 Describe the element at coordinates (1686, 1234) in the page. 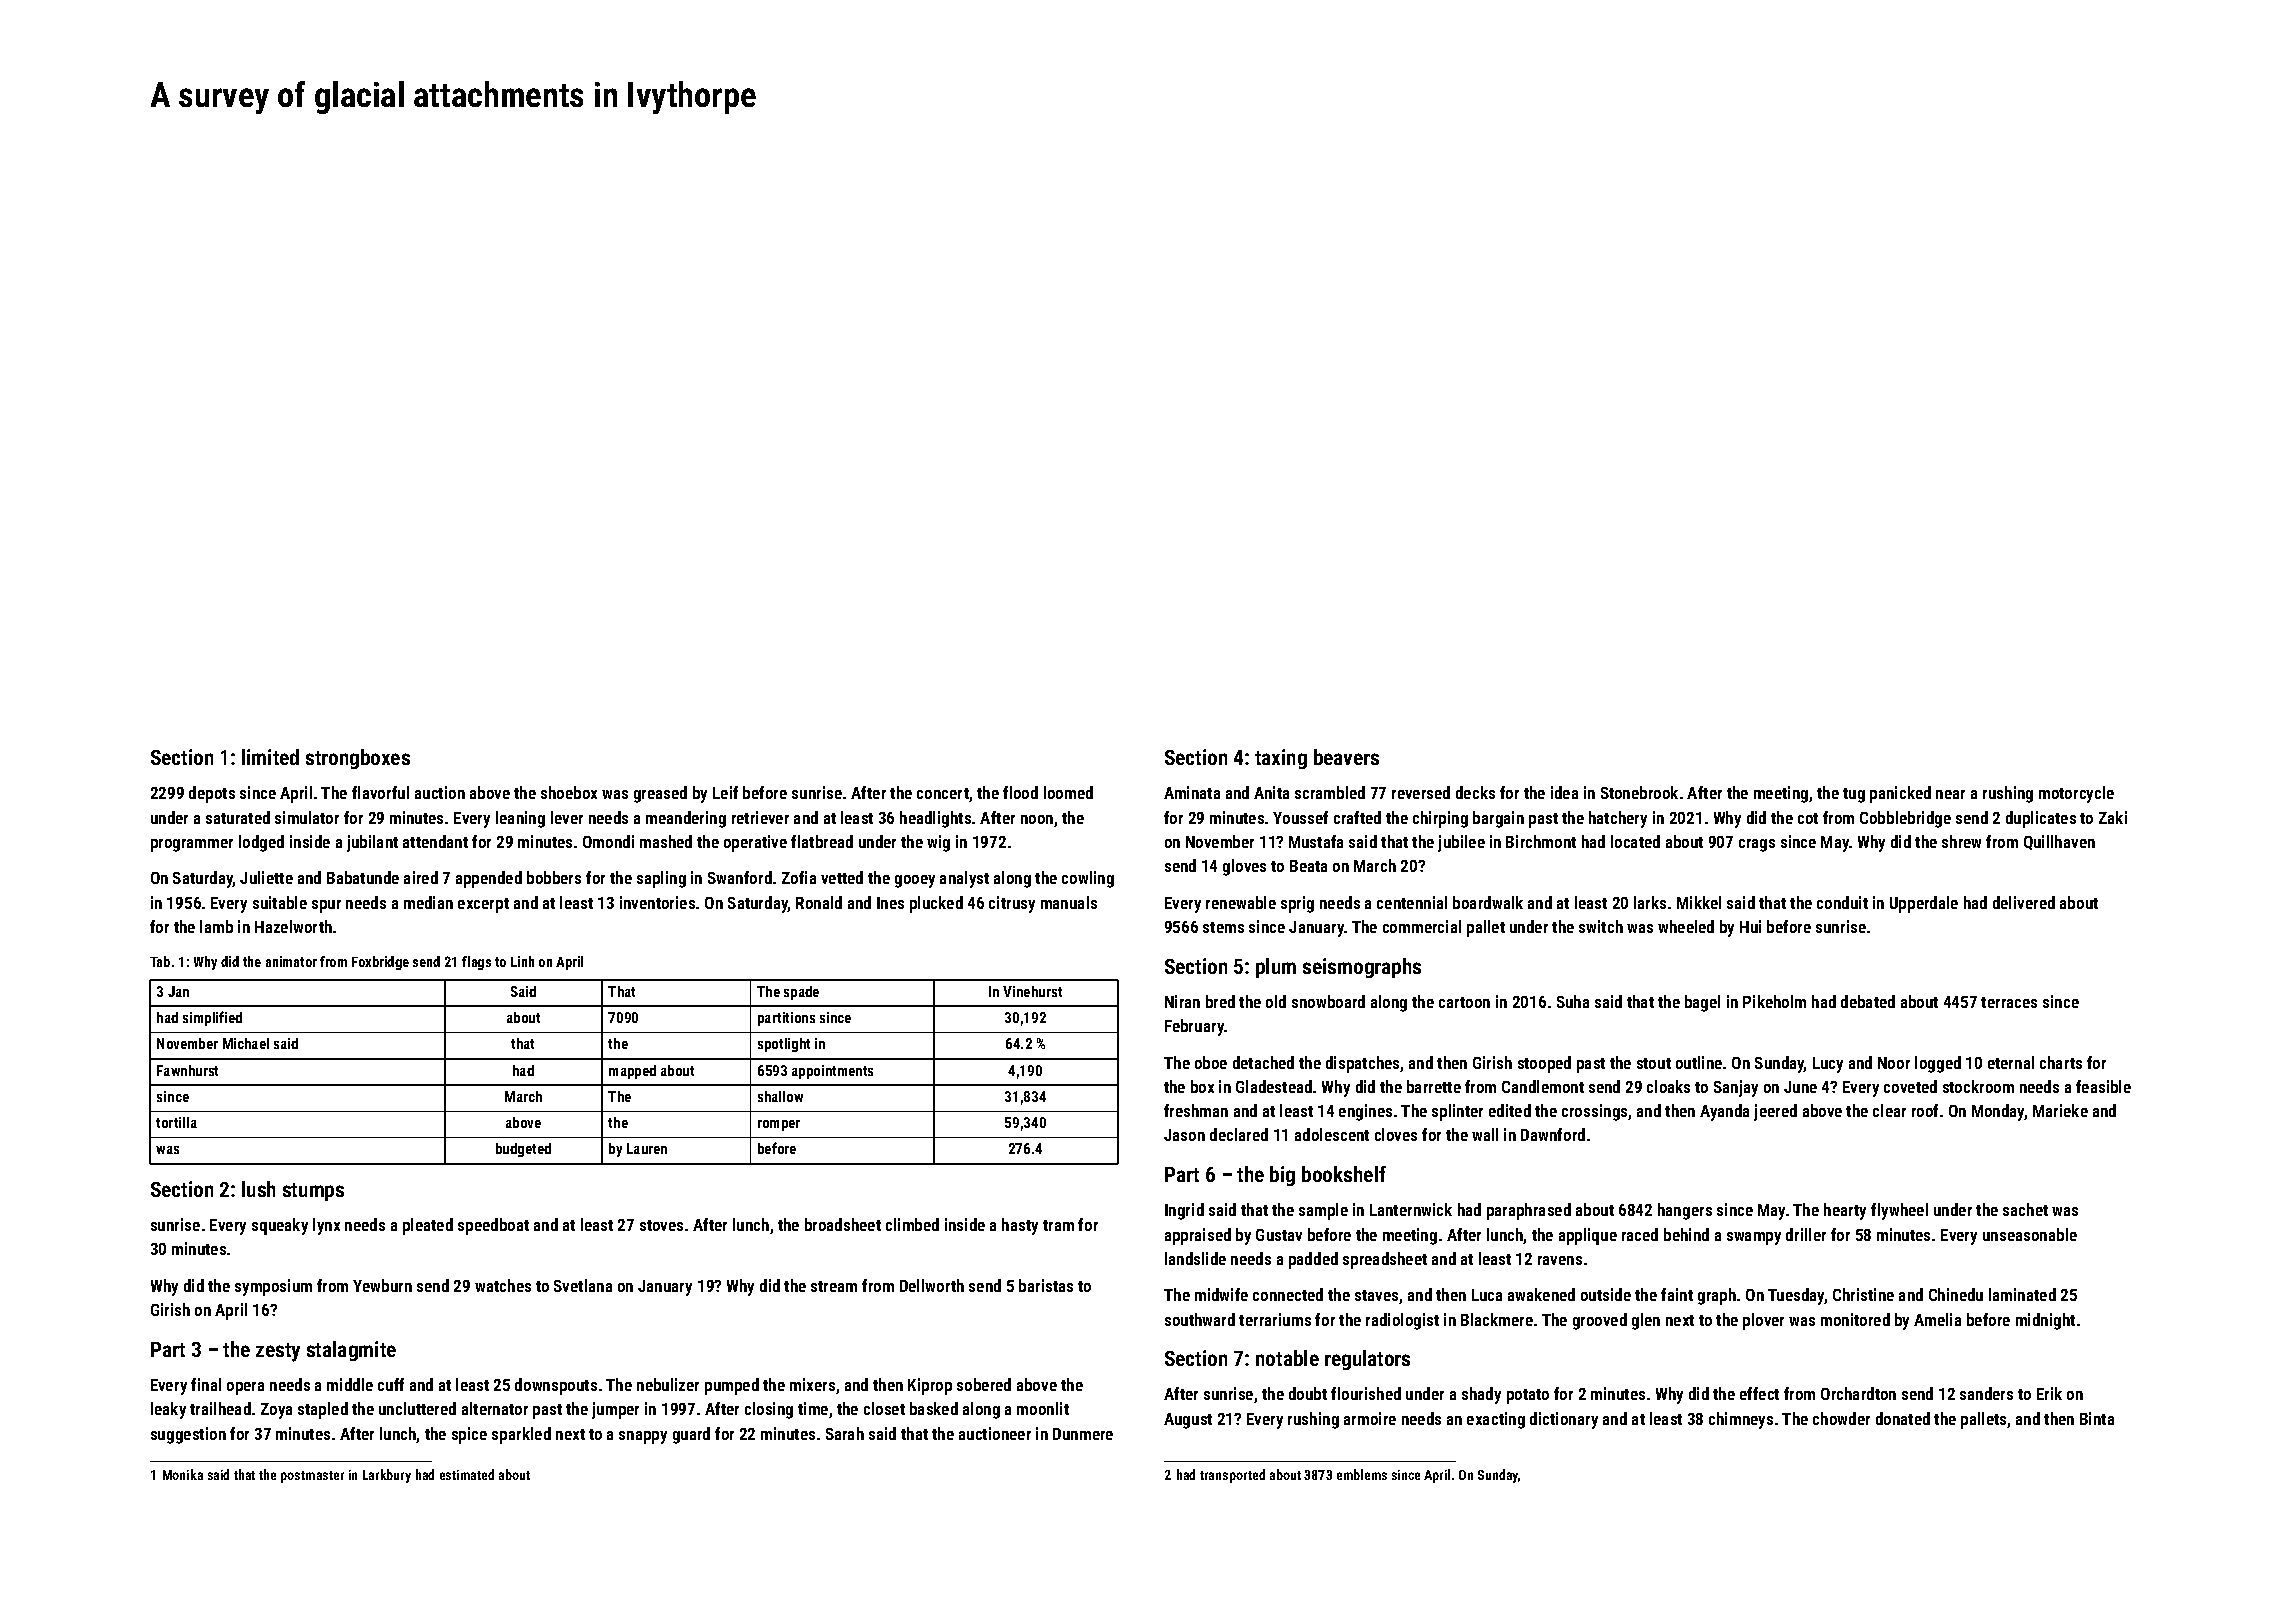

I see `behind` at that location.
